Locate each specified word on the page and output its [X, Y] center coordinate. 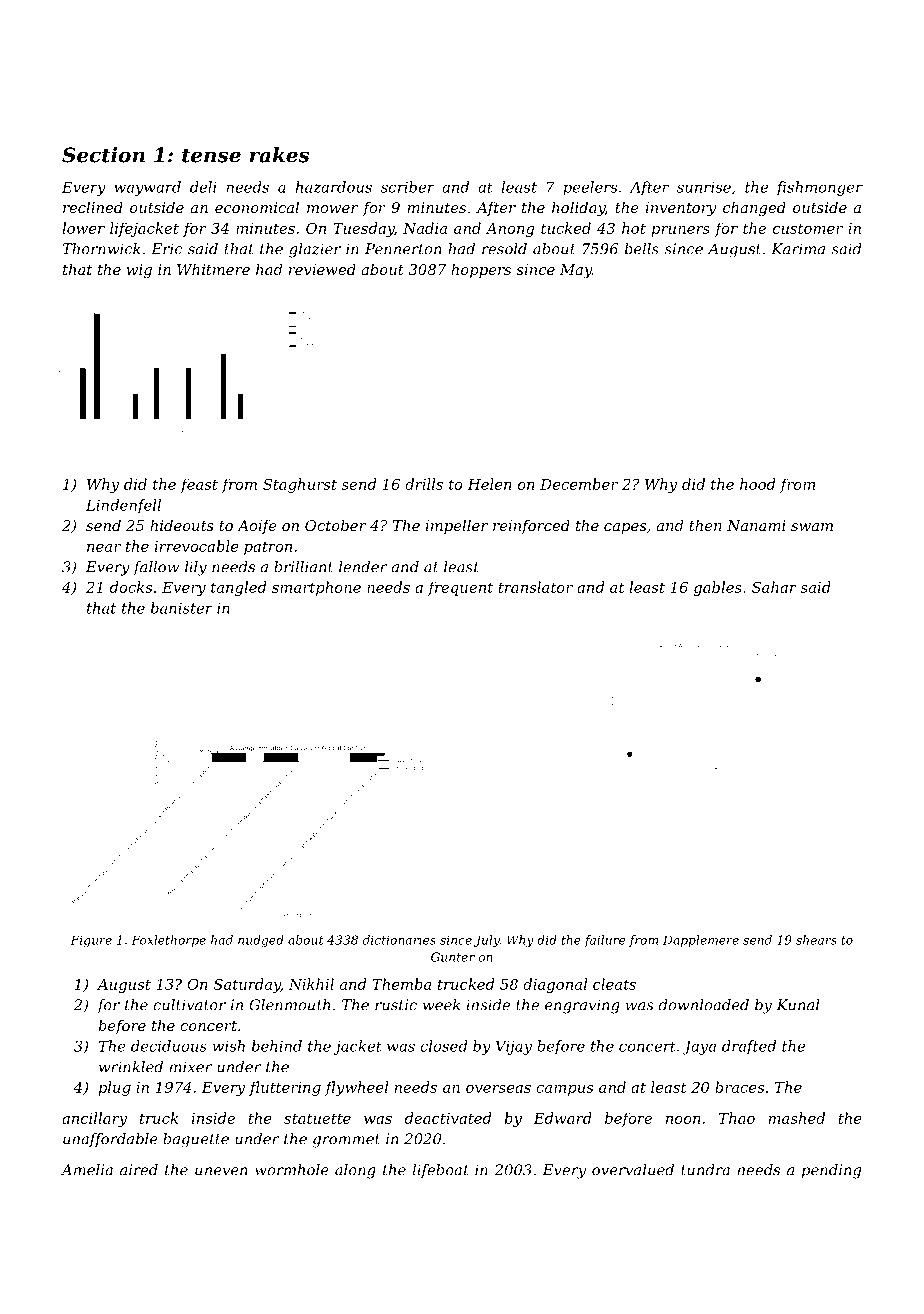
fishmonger [819, 188]
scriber [408, 187]
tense [211, 155]
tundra [705, 1170]
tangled [238, 588]
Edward [562, 1118]
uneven [221, 1171]
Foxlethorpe [169, 941]
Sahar [774, 587]
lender [363, 567]
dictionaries [399, 940]
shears [816, 940]
